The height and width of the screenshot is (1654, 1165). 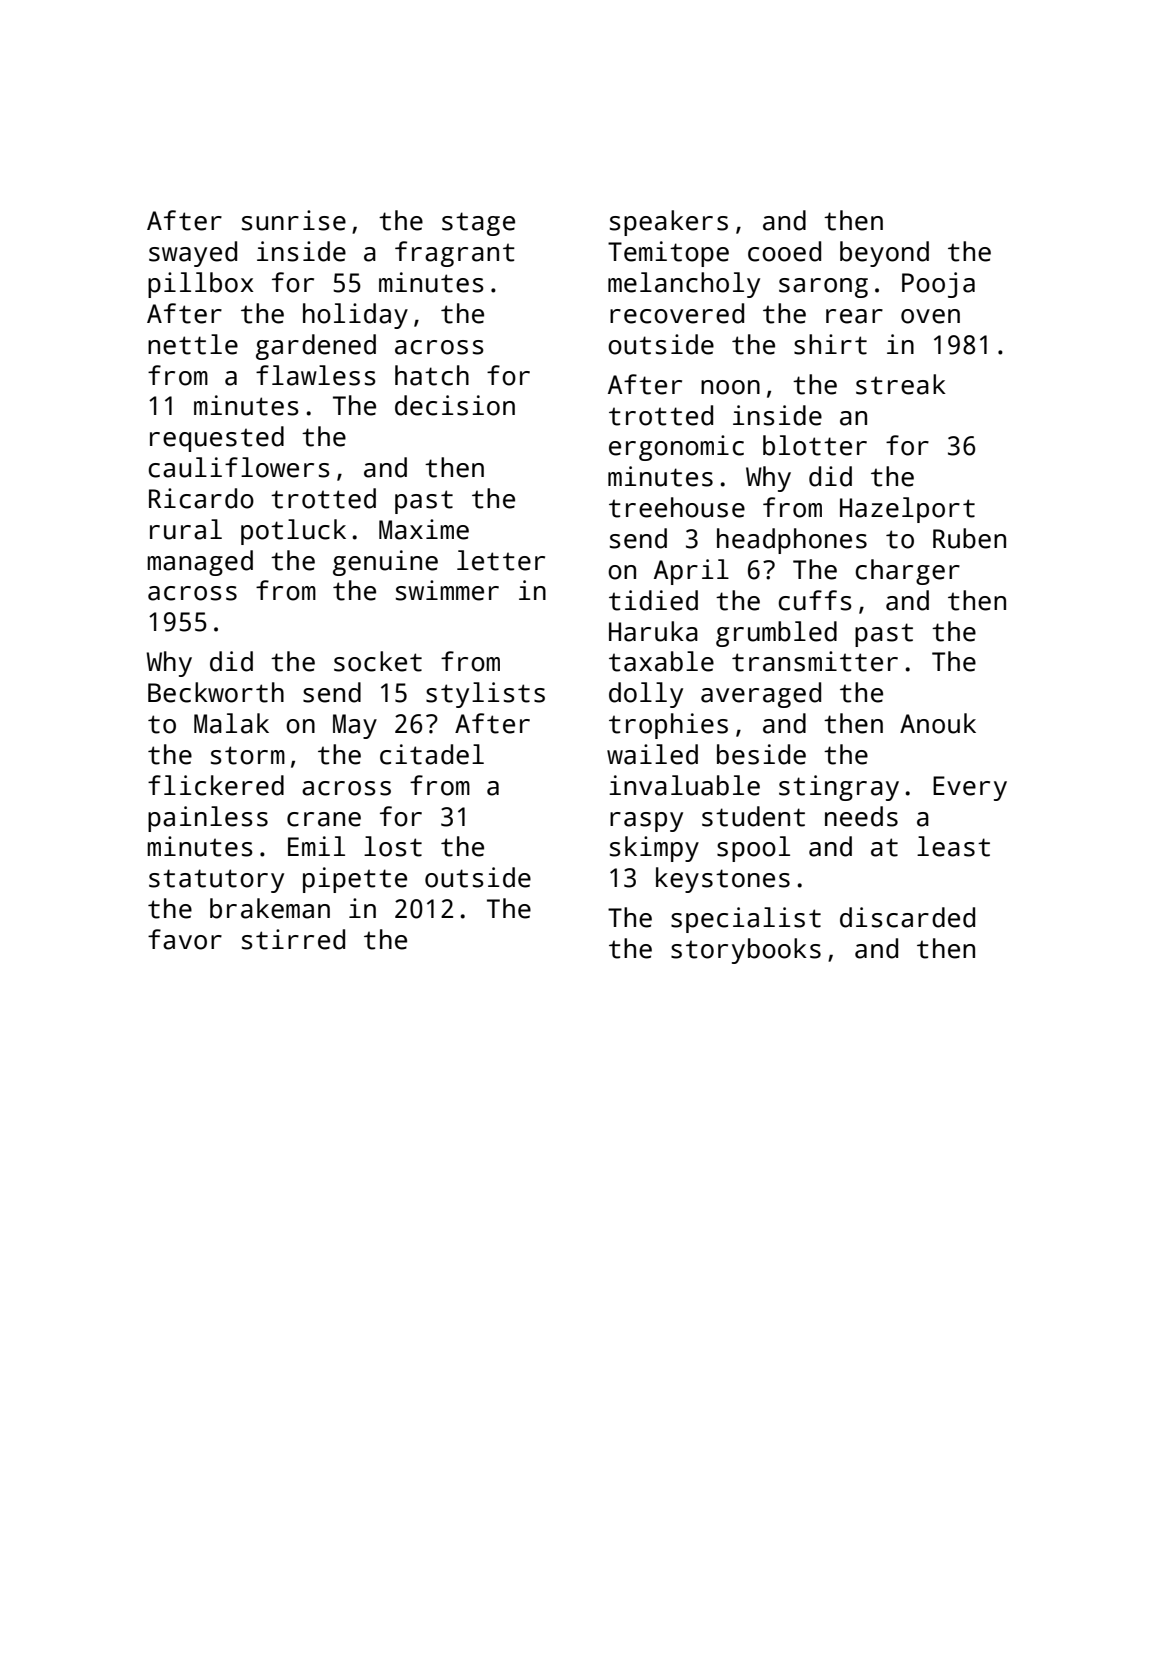 I want to click on decision, so click(x=455, y=405).
